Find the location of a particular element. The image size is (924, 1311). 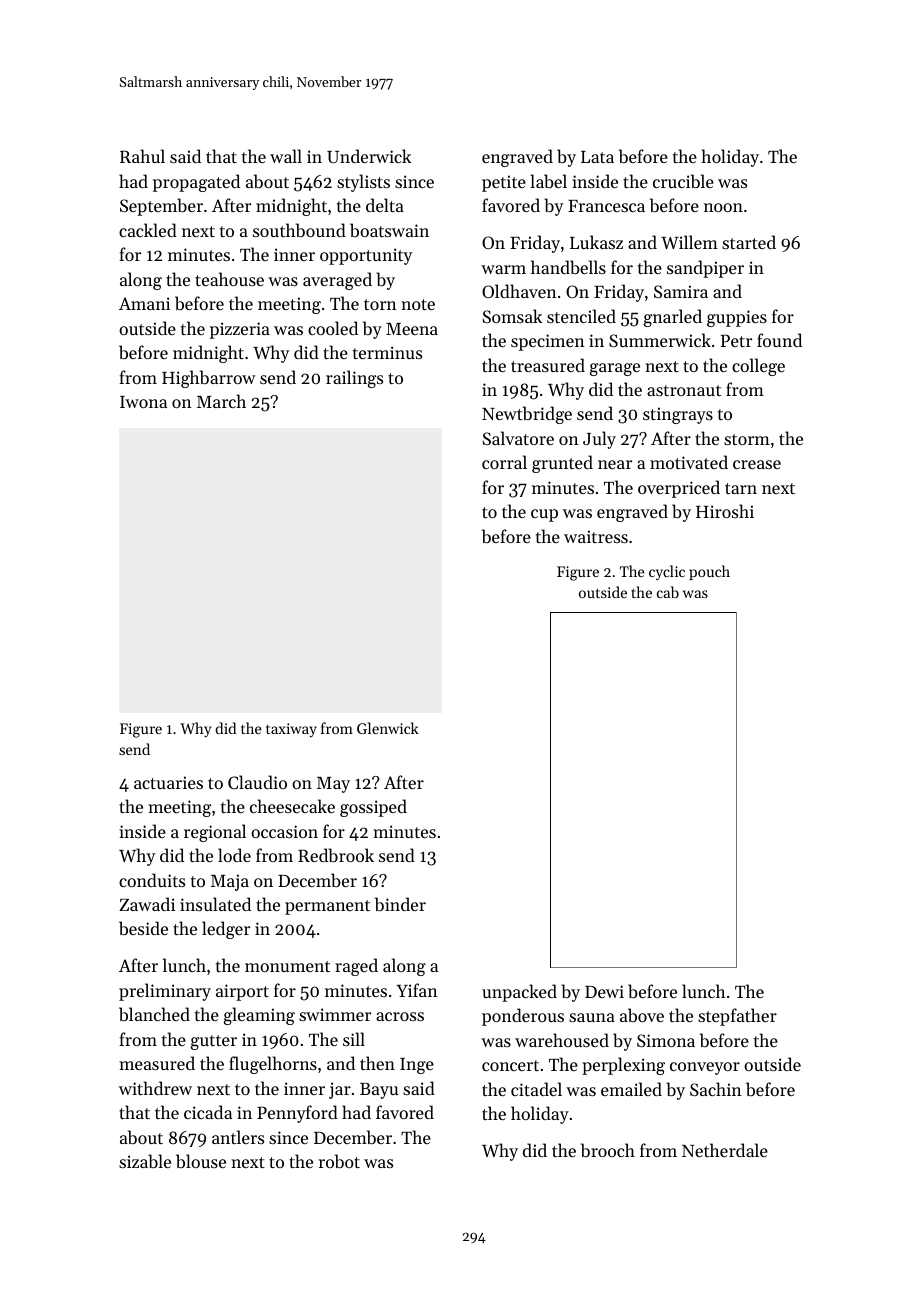

cup is located at coordinates (544, 515).
